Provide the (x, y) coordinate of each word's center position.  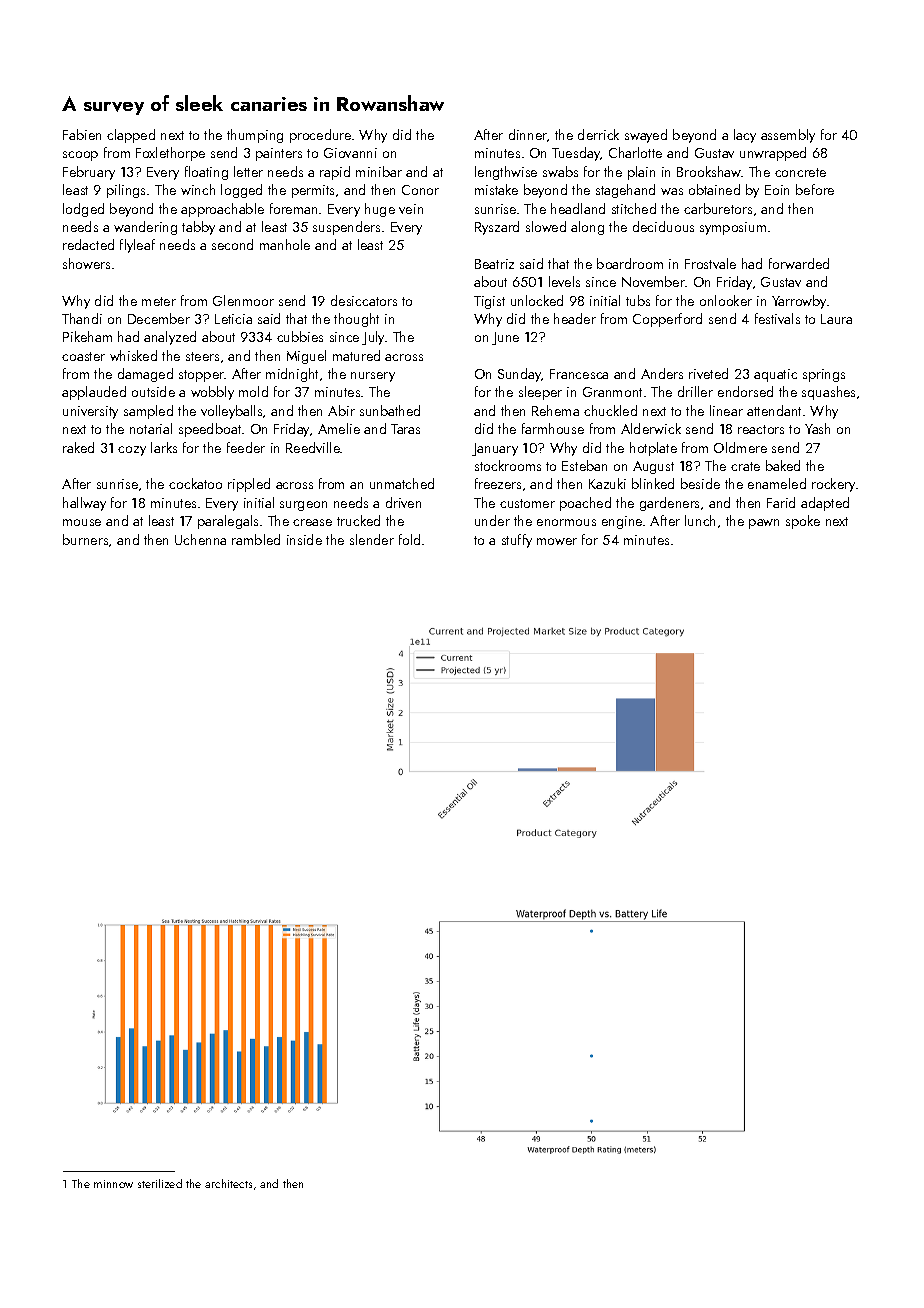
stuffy (517, 541)
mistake (496, 189)
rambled (256, 539)
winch (198, 189)
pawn (764, 524)
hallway (84, 504)
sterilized (160, 1183)
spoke (803, 522)
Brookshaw (709, 171)
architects (228, 1183)
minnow (113, 1184)
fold (409, 539)
